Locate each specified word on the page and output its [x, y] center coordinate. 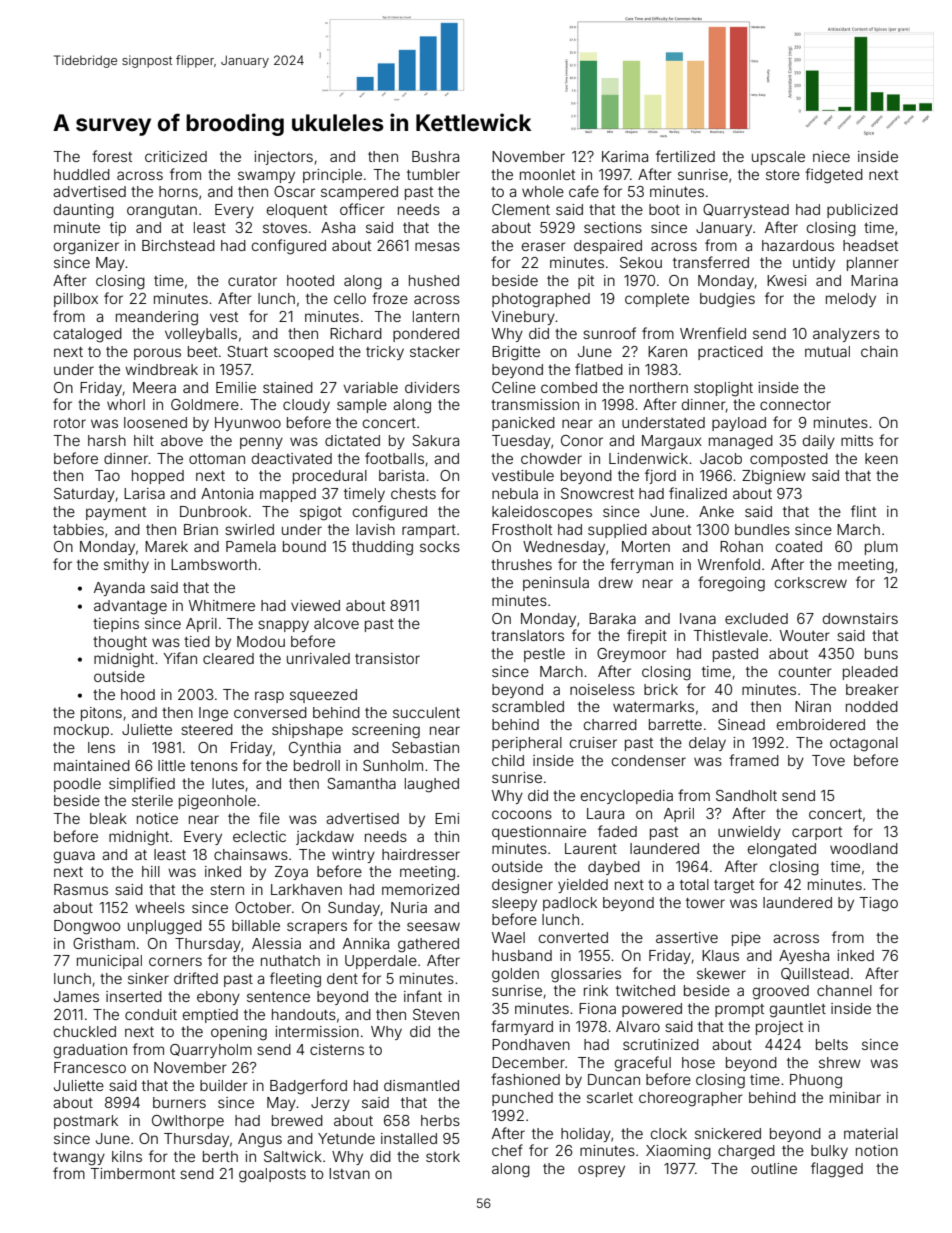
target [734, 887]
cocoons [522, 814]
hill [151, 871]
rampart [429, 531]
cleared [228, 658]
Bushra [435, 156]
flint [863, 511]
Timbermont [132, 1173]
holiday [586, 1135]
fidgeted [834, 176]
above [182, 440]
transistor [387, 658]
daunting [84, 211]
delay [707, 744]
